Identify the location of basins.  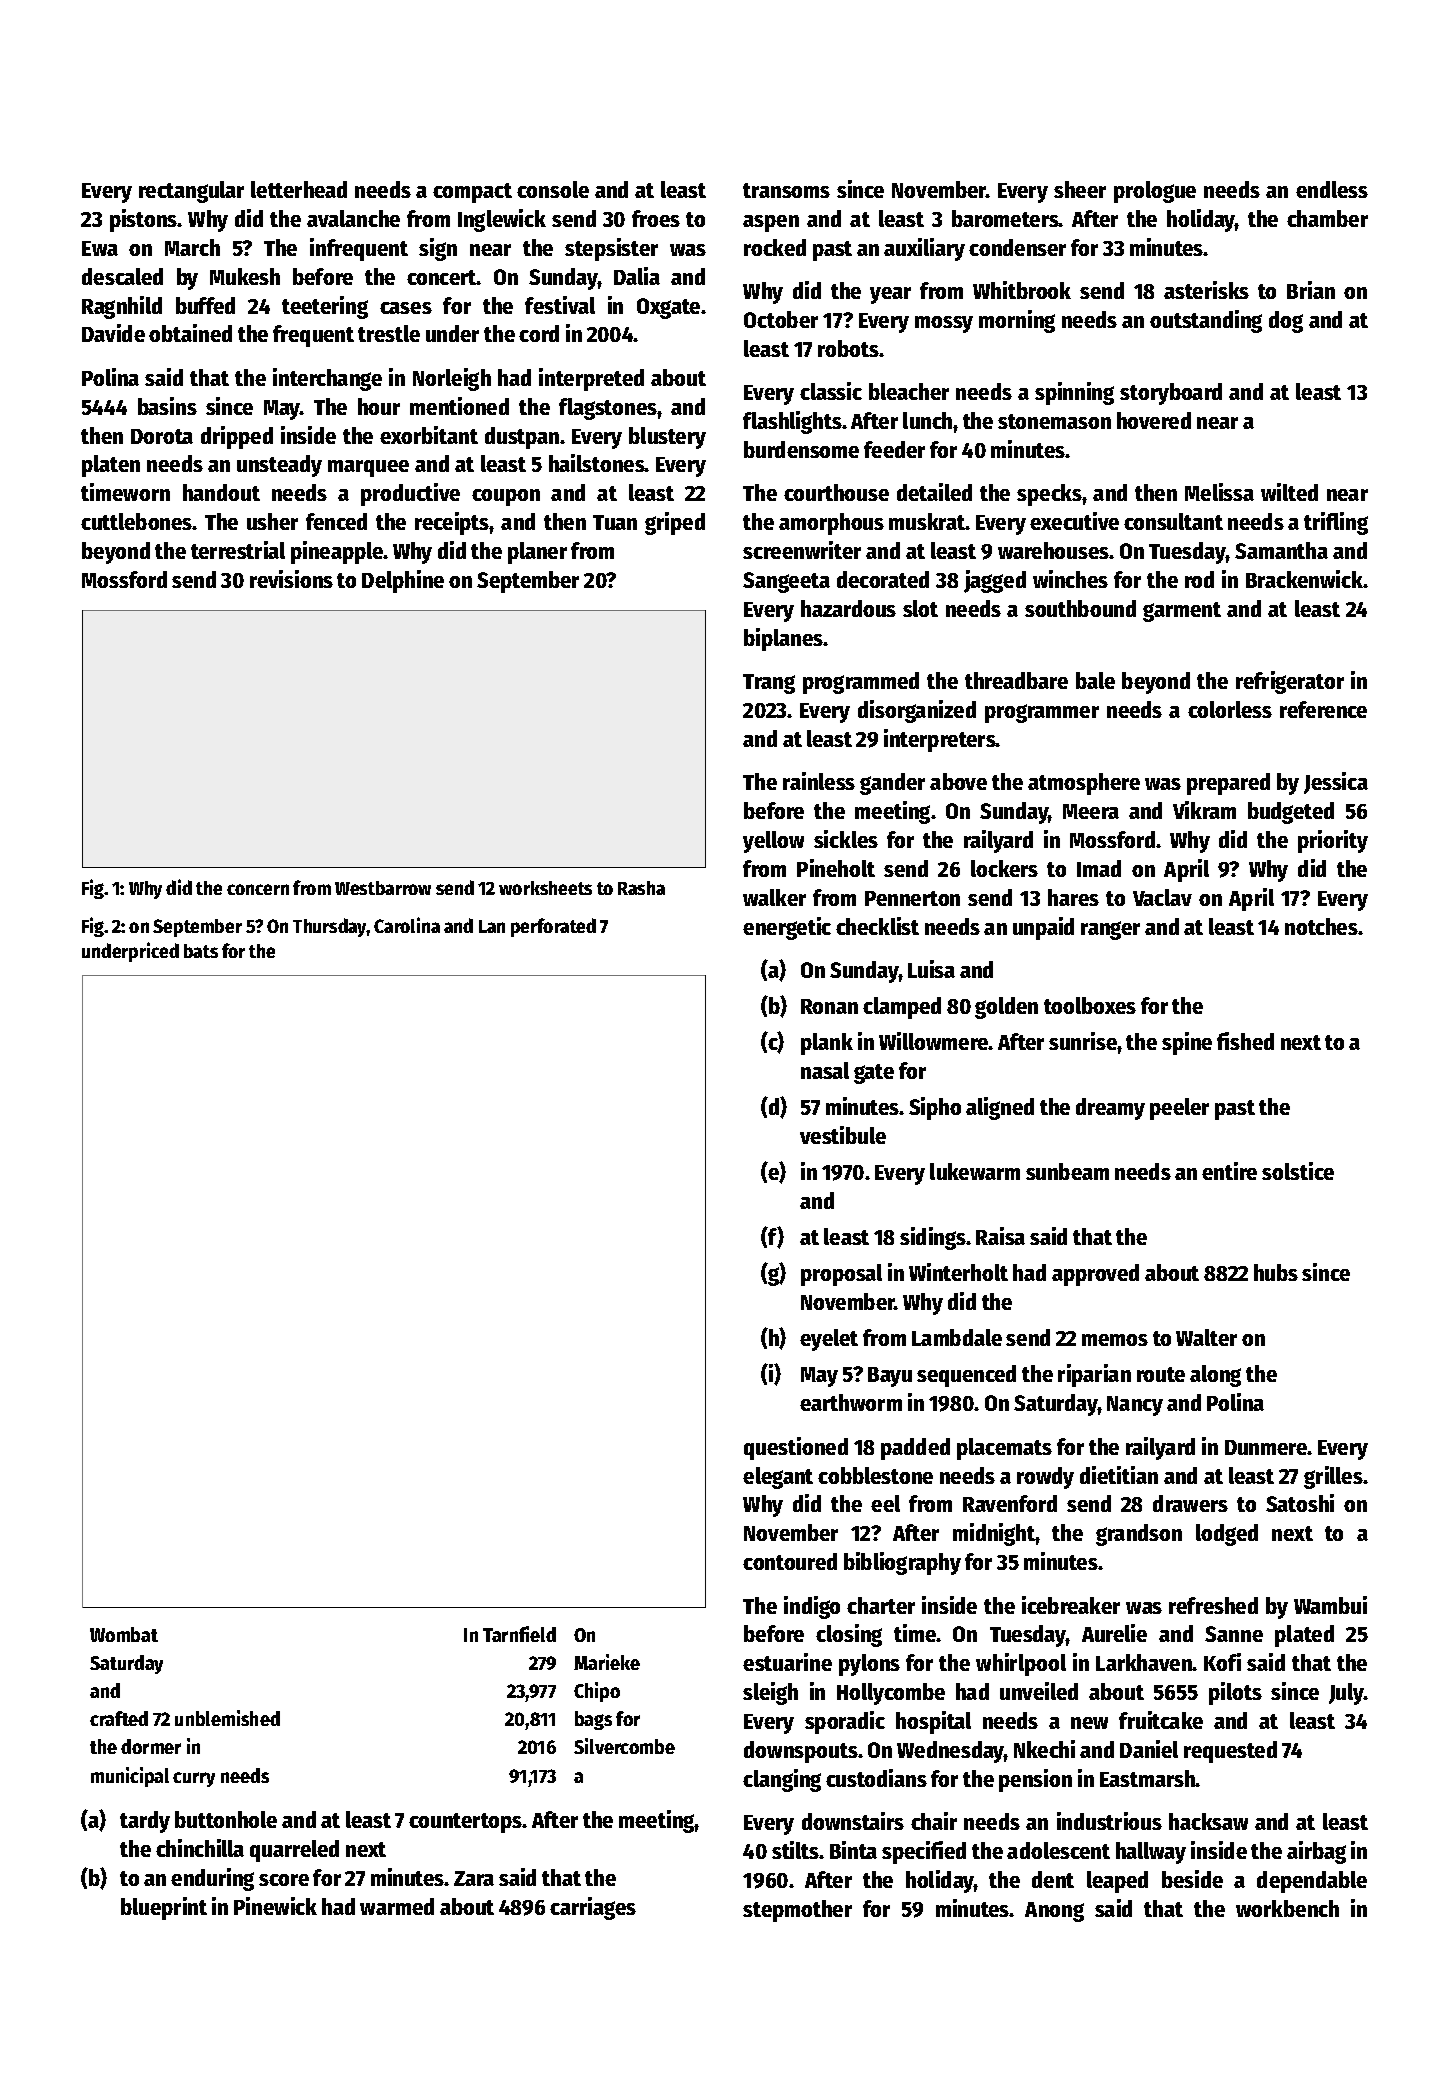
(167, 406).
